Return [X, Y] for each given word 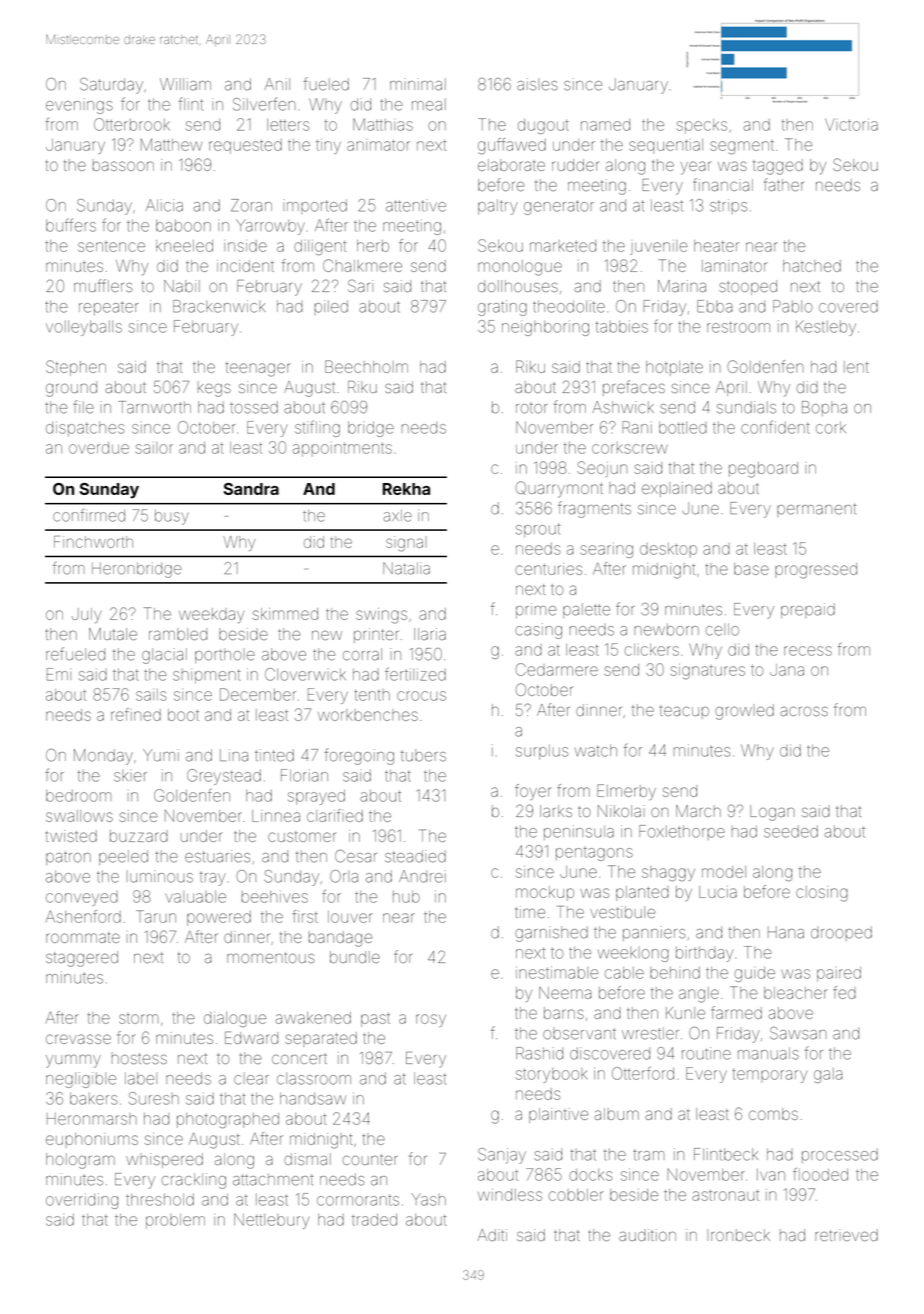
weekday [211, 615]
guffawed [512, 146]
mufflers [103, 285]
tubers [423, 755]
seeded [791, 831]
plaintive [558, 1115]
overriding [82, 1201]
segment [742, 147]
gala [828, 1075]
